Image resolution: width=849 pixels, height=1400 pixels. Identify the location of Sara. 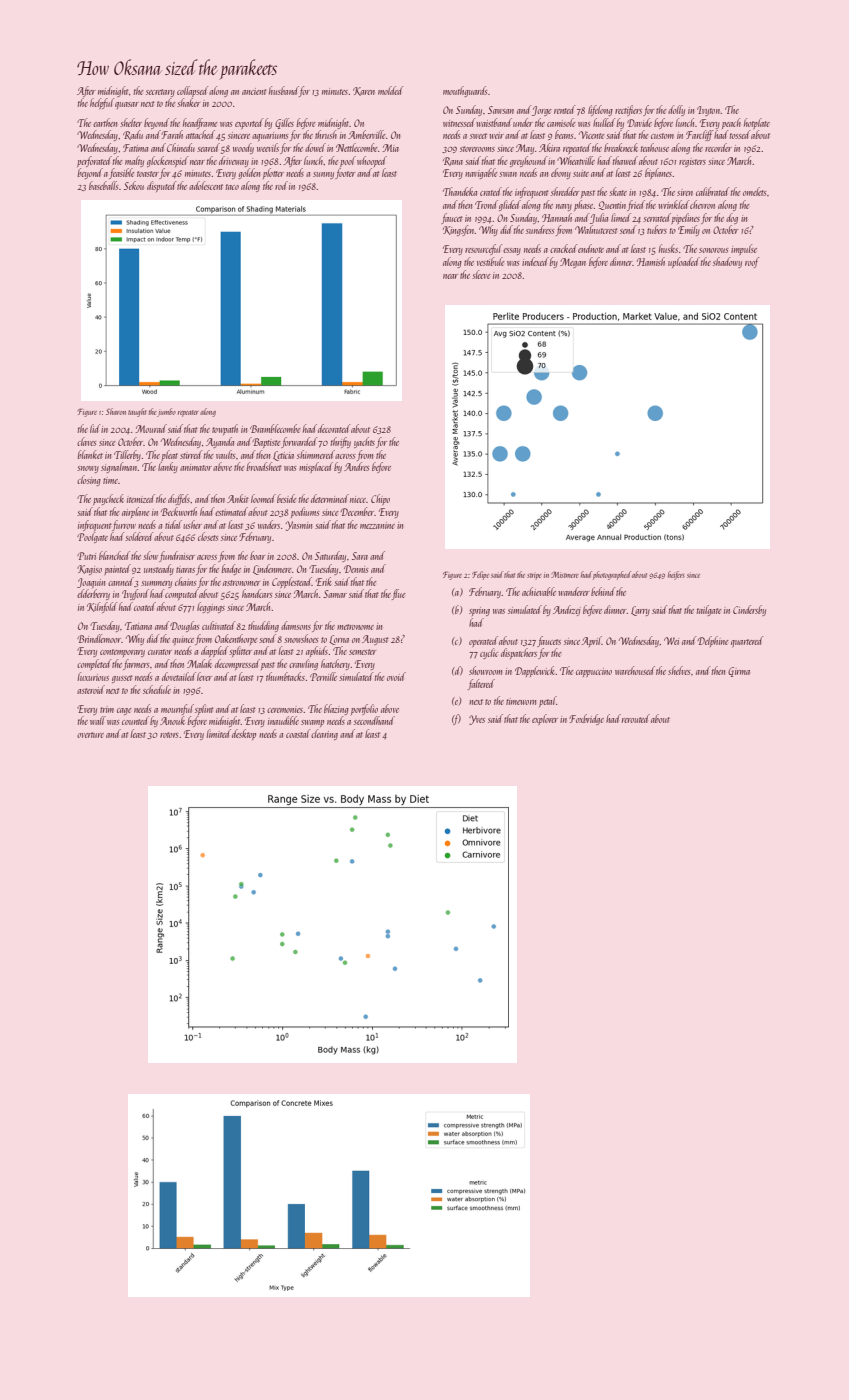
(360, 556).
